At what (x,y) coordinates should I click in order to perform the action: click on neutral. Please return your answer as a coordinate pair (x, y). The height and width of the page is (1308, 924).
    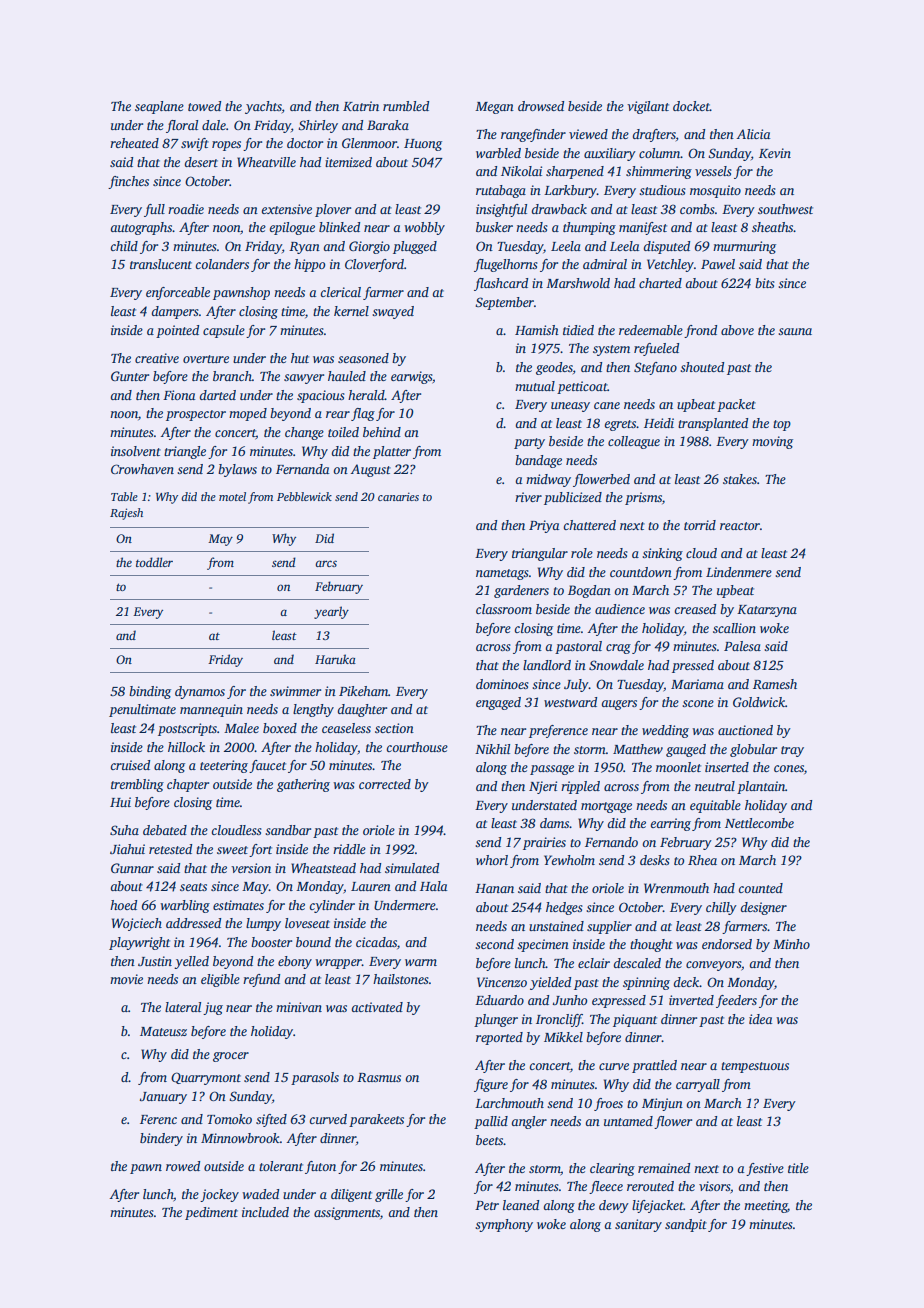
    Looking at the image, I should click on (715, 786).
